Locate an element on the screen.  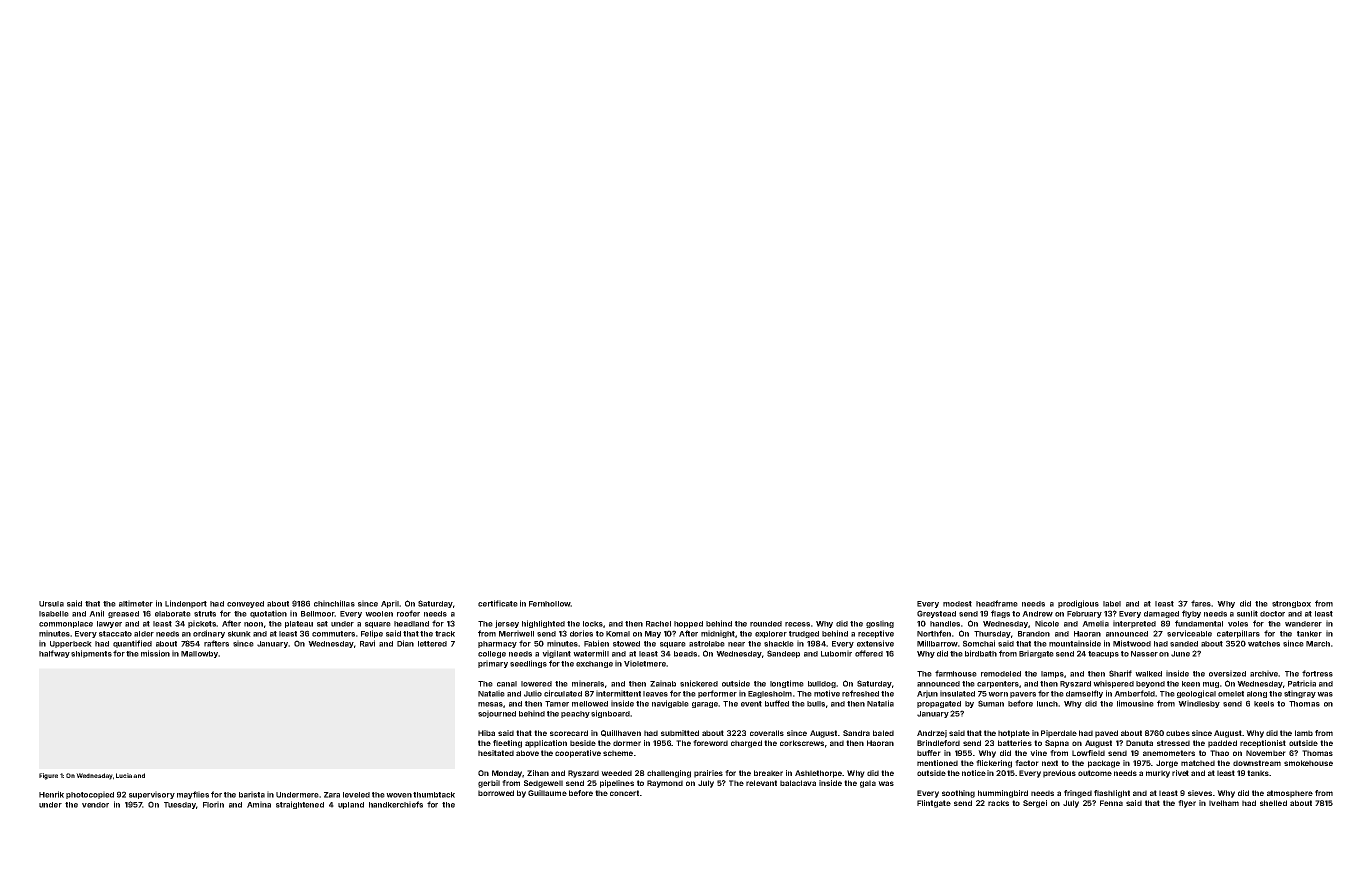
quantified is located at coordinates (132, 644).
